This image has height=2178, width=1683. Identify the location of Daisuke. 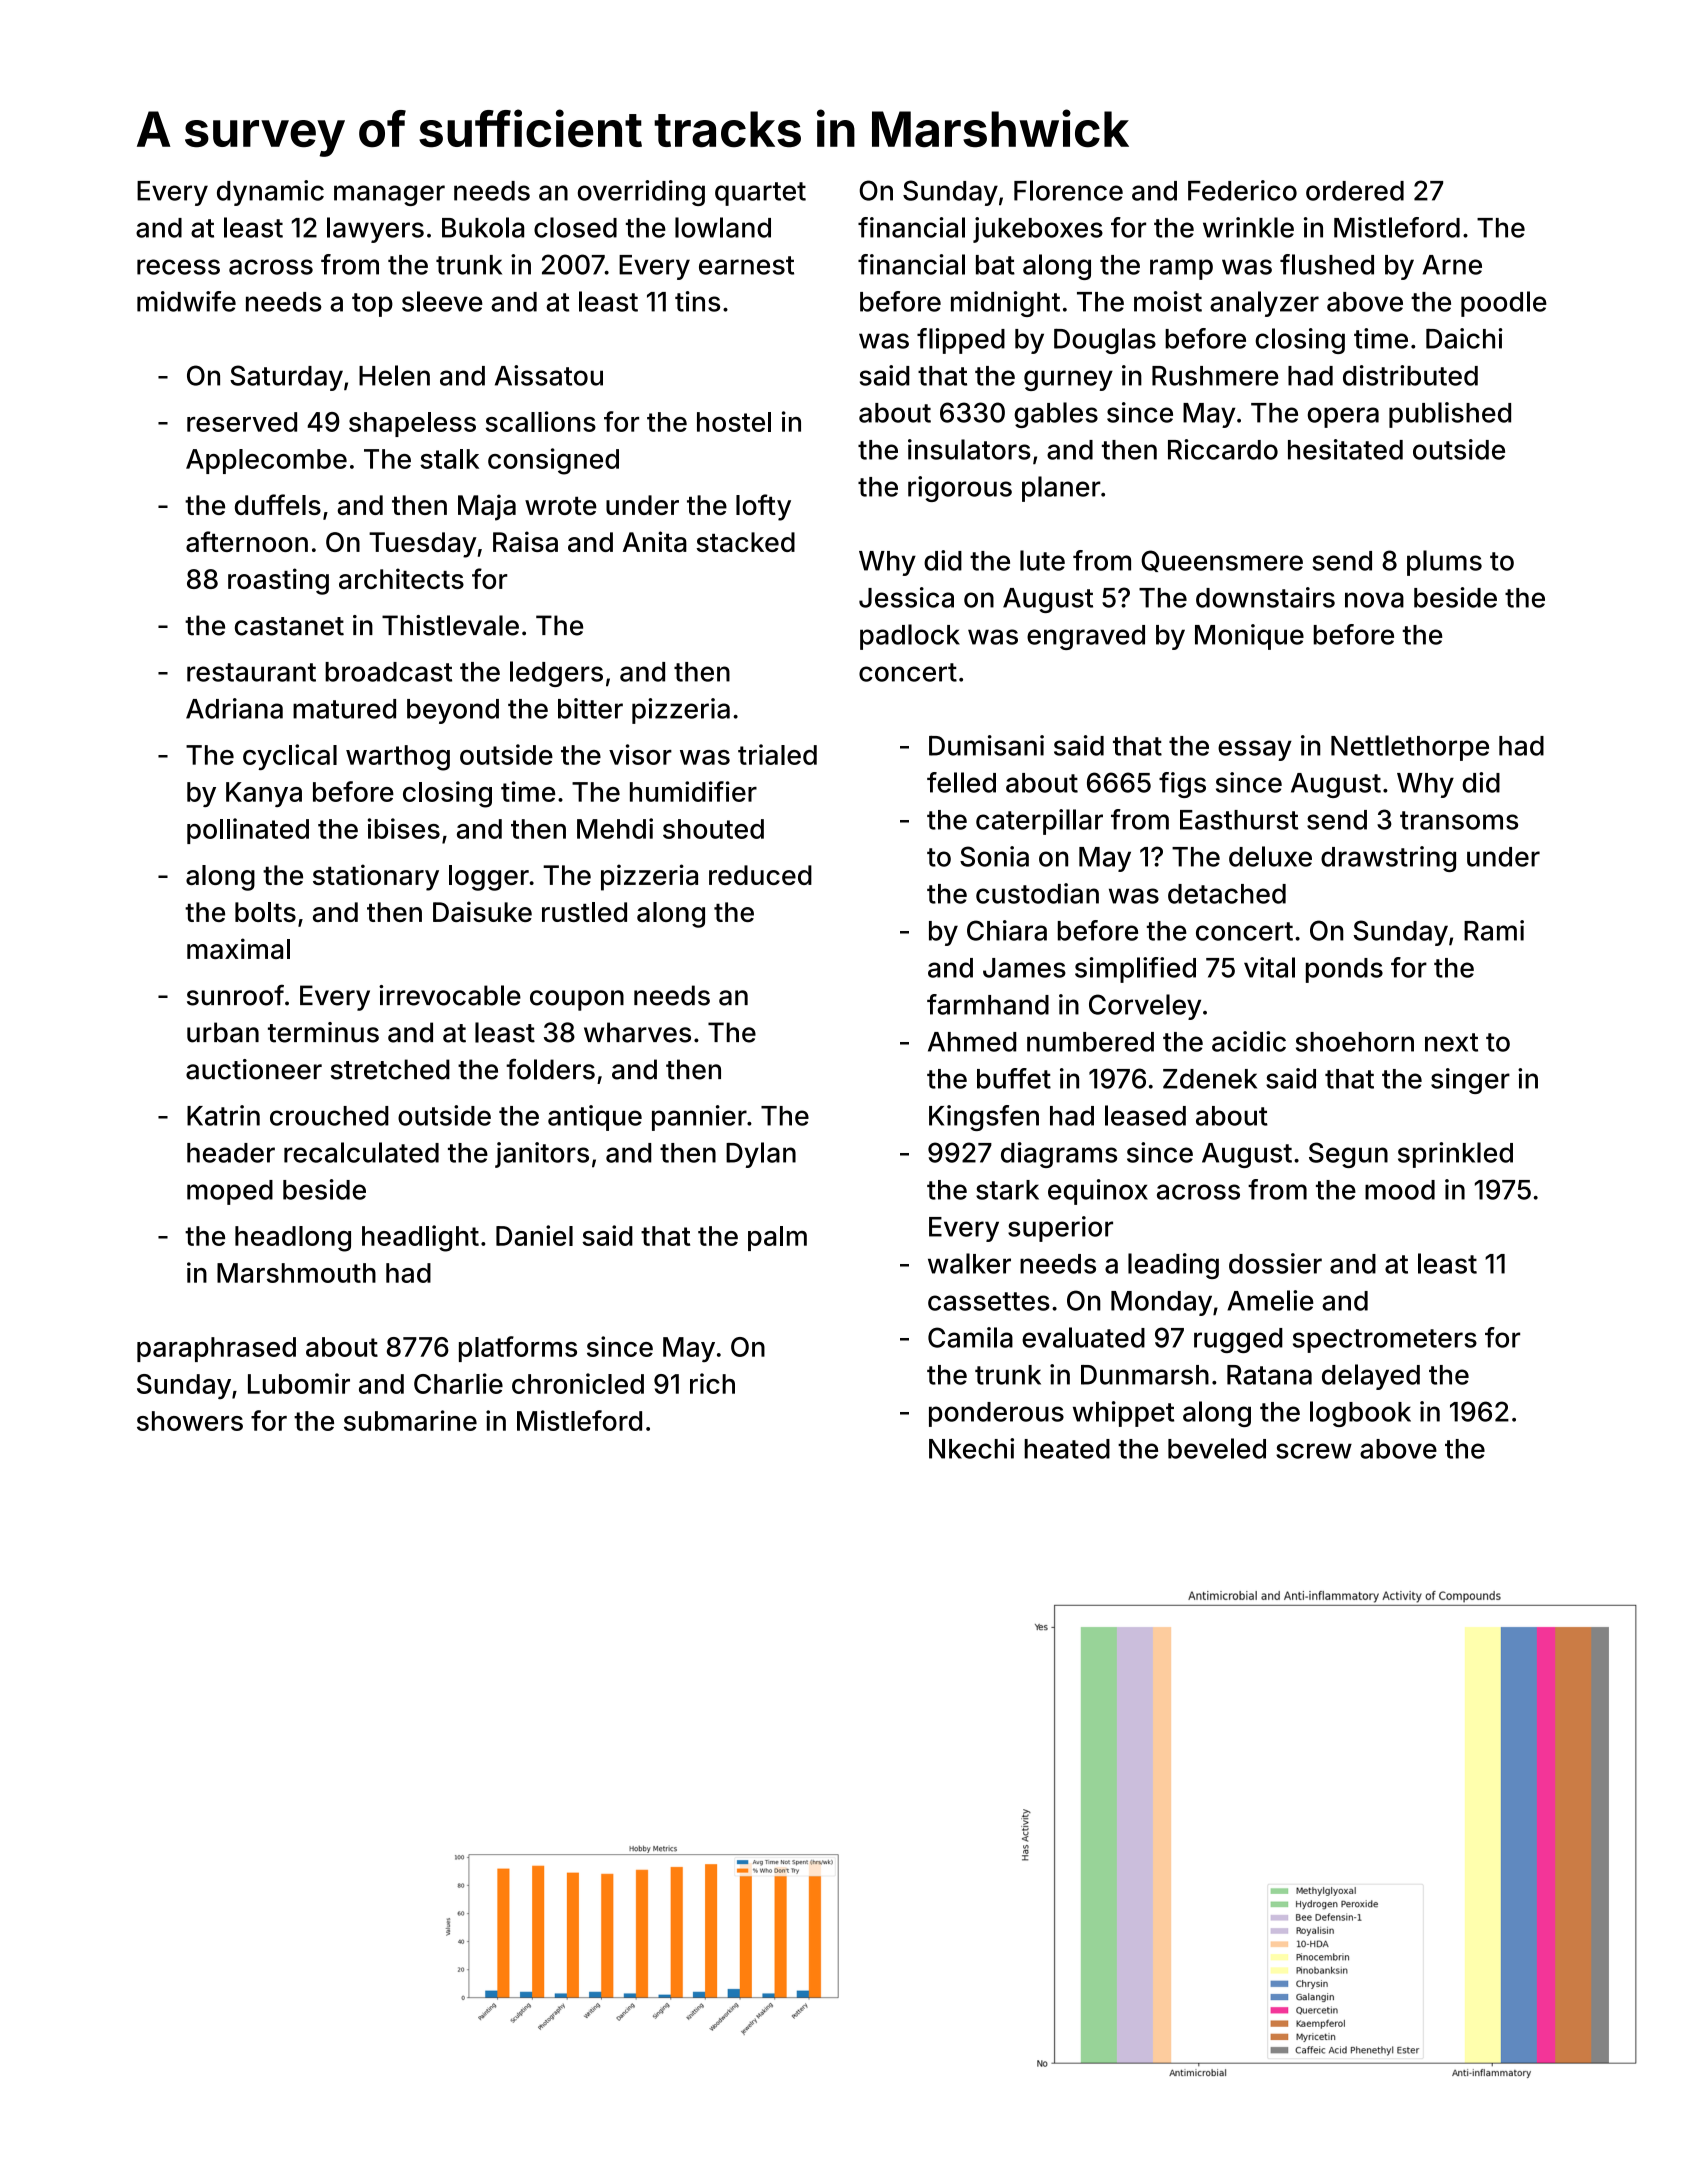
(482, 911).
